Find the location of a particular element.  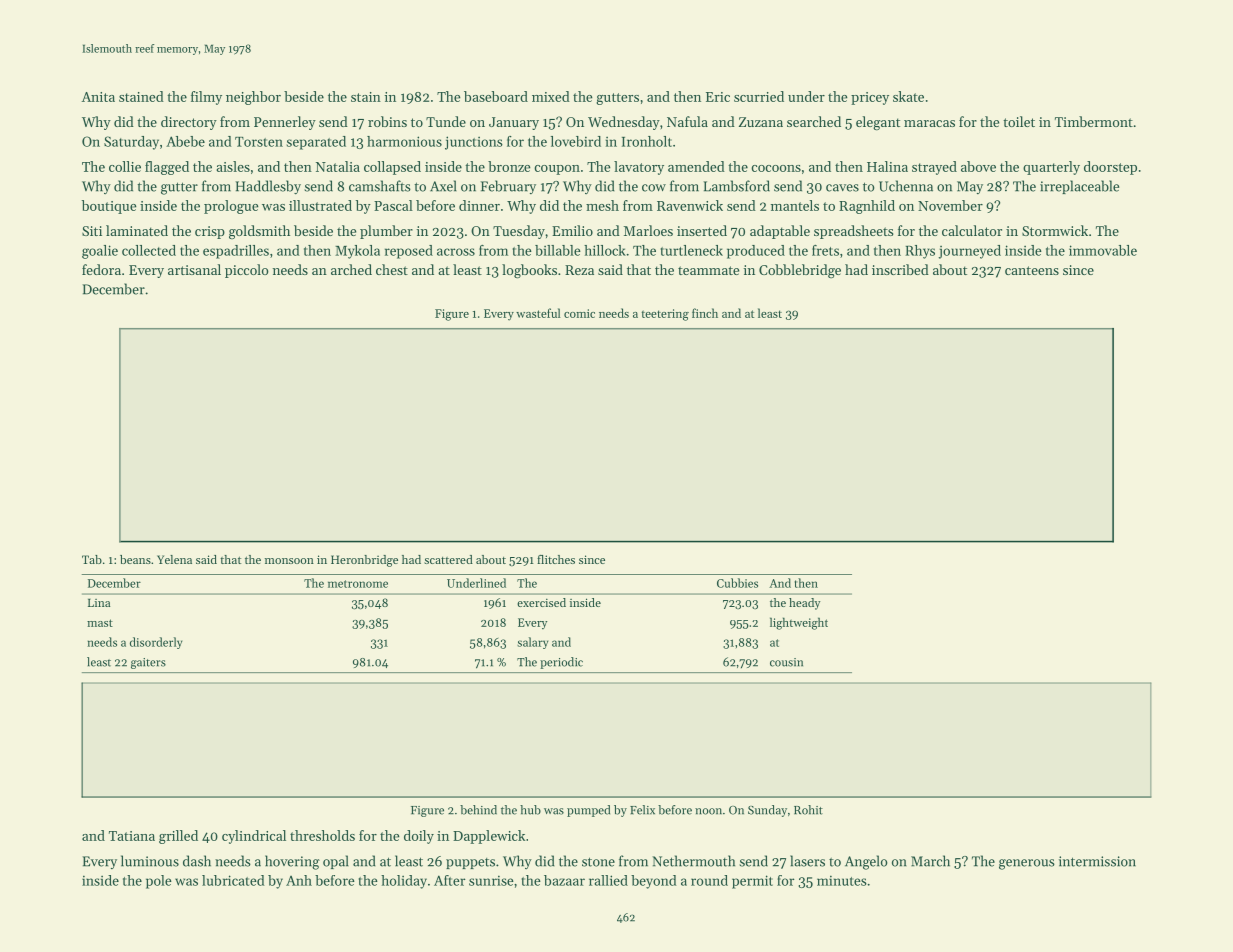

monsoon is located at coordinates (289, 561).
